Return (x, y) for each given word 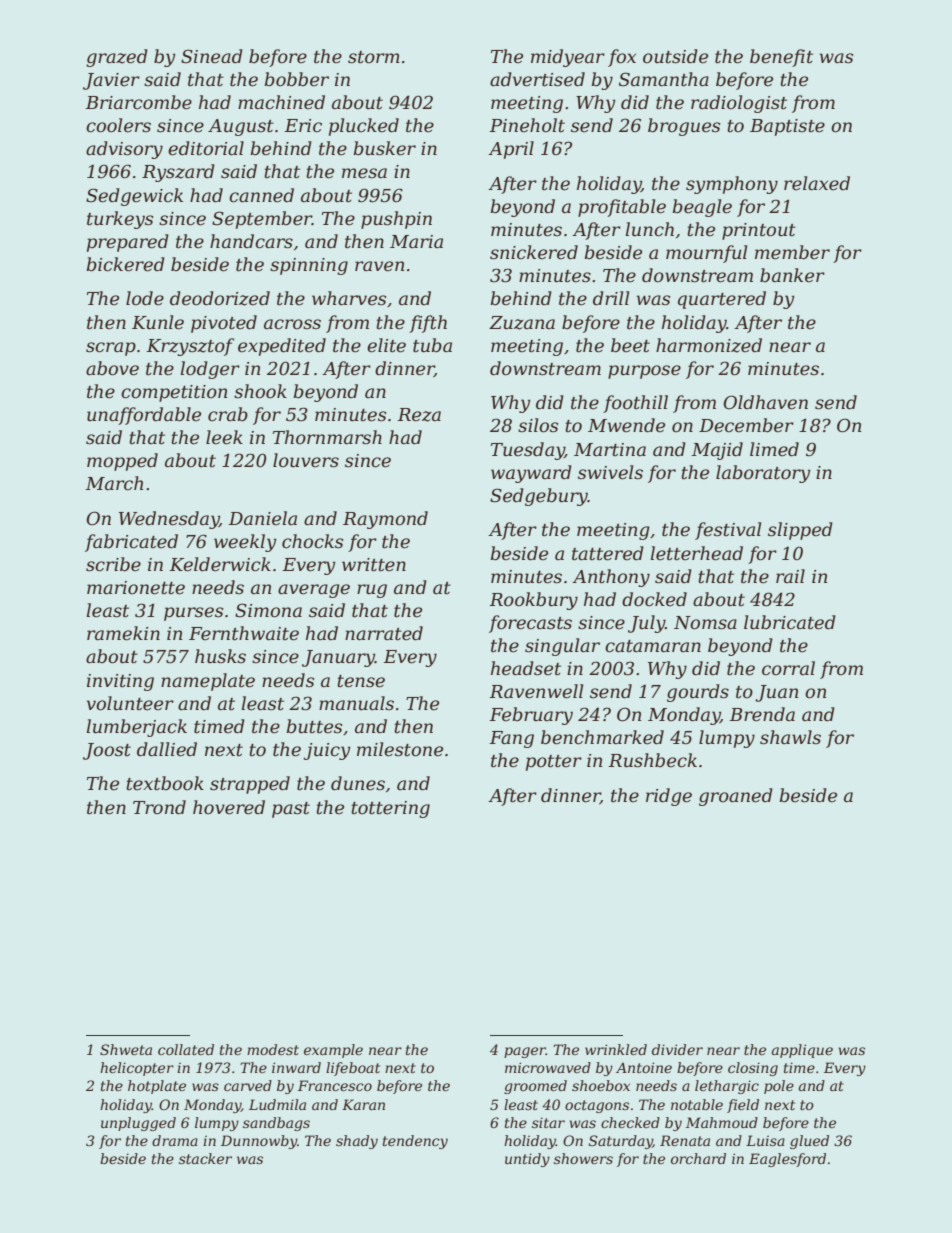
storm (374, 57)
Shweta (126, 1049)
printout (759, 231)
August (241, 127)
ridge (669, 797)
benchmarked (602, 737)
